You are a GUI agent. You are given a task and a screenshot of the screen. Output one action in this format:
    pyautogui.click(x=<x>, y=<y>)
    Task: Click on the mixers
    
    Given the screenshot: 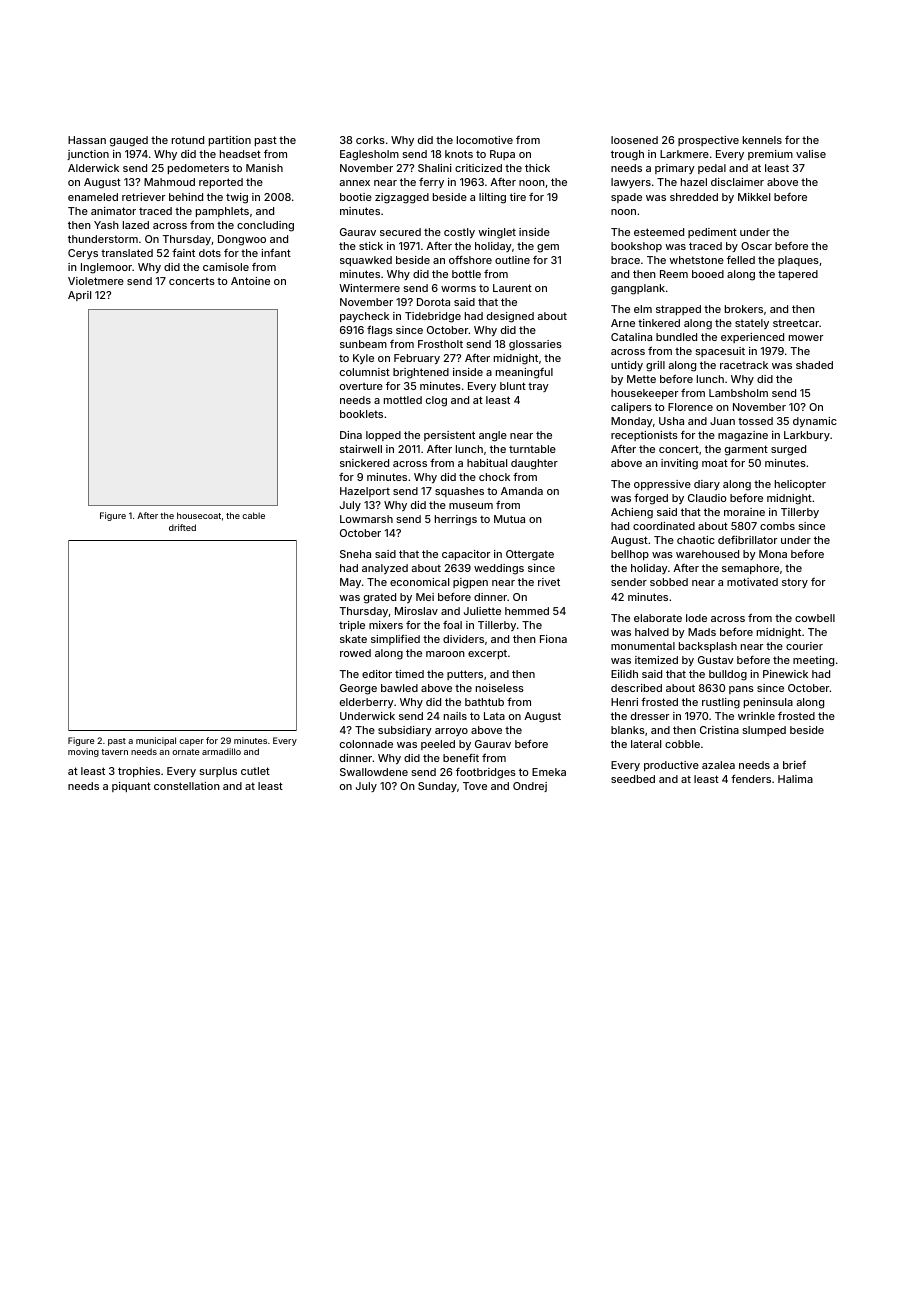 What is the action you would take?
    pyautogui.click(x=386, y=625)
